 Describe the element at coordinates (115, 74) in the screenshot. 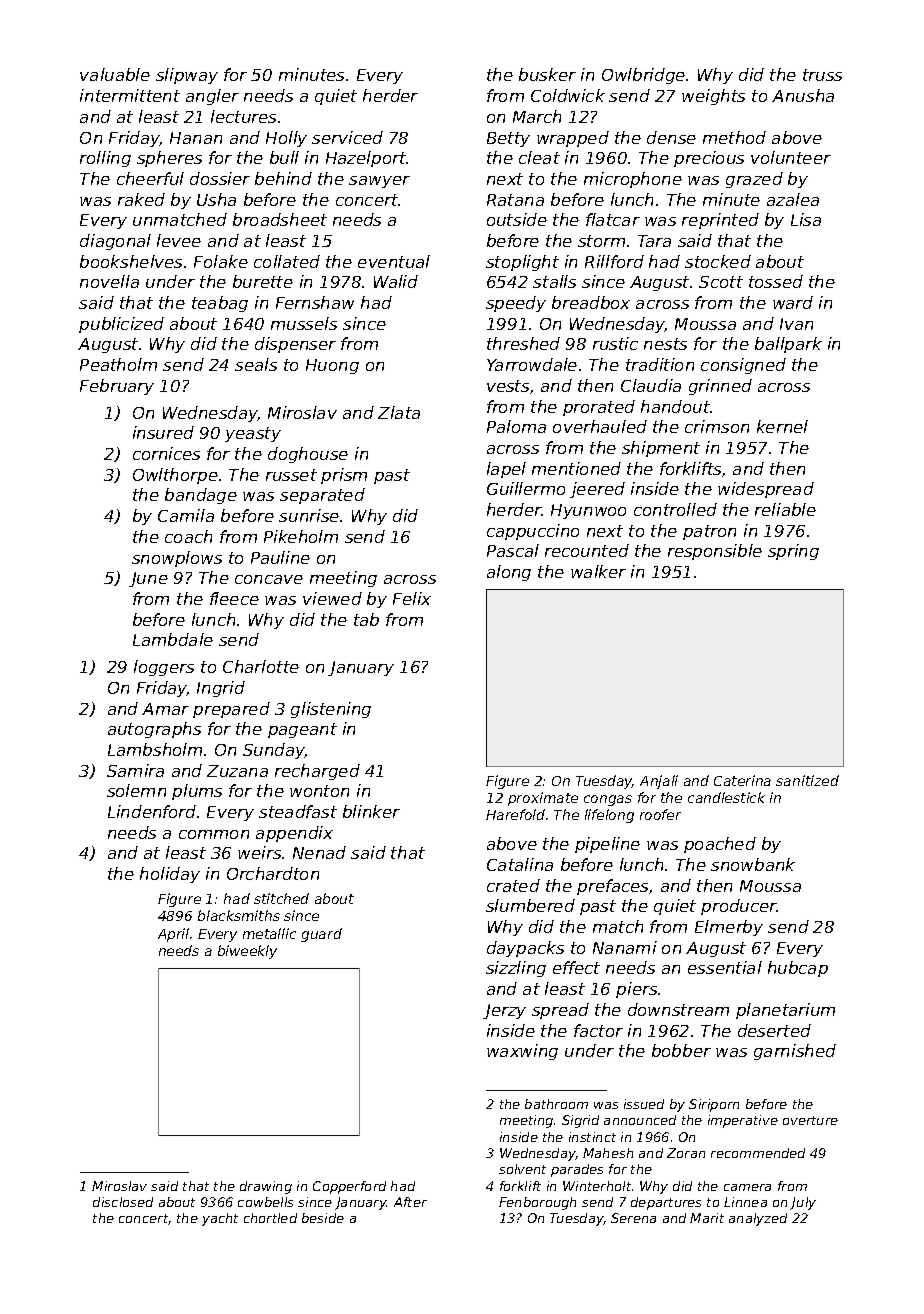

I see `valuable` at that location.
